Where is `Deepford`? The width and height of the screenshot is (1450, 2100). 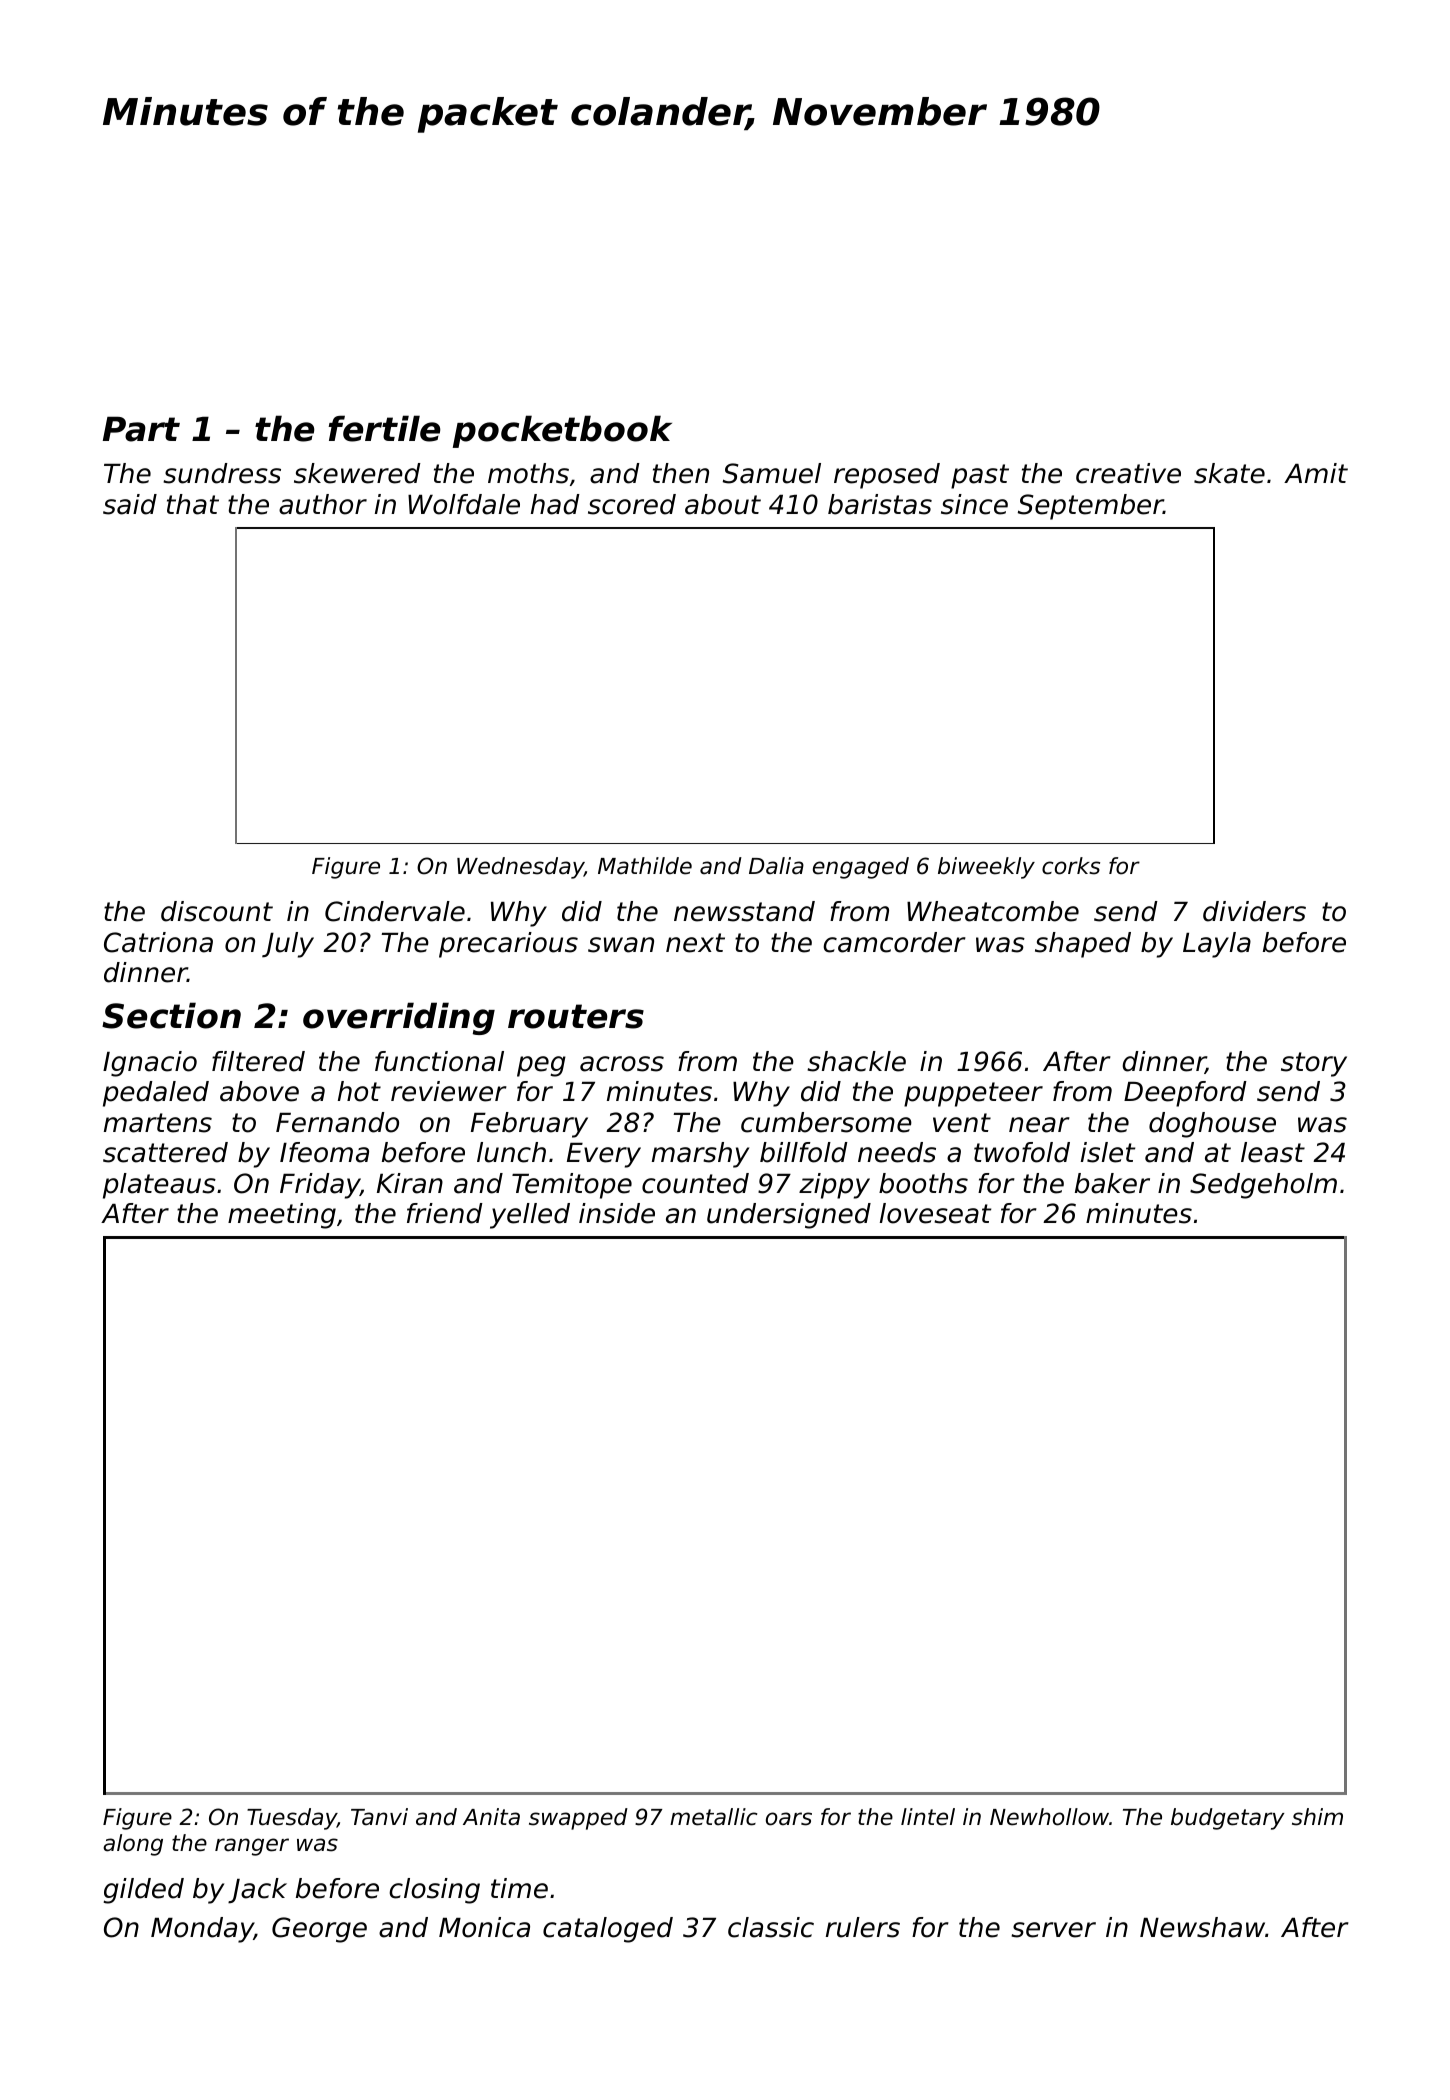
Deepford is located at coordinates (1185, 1094).
